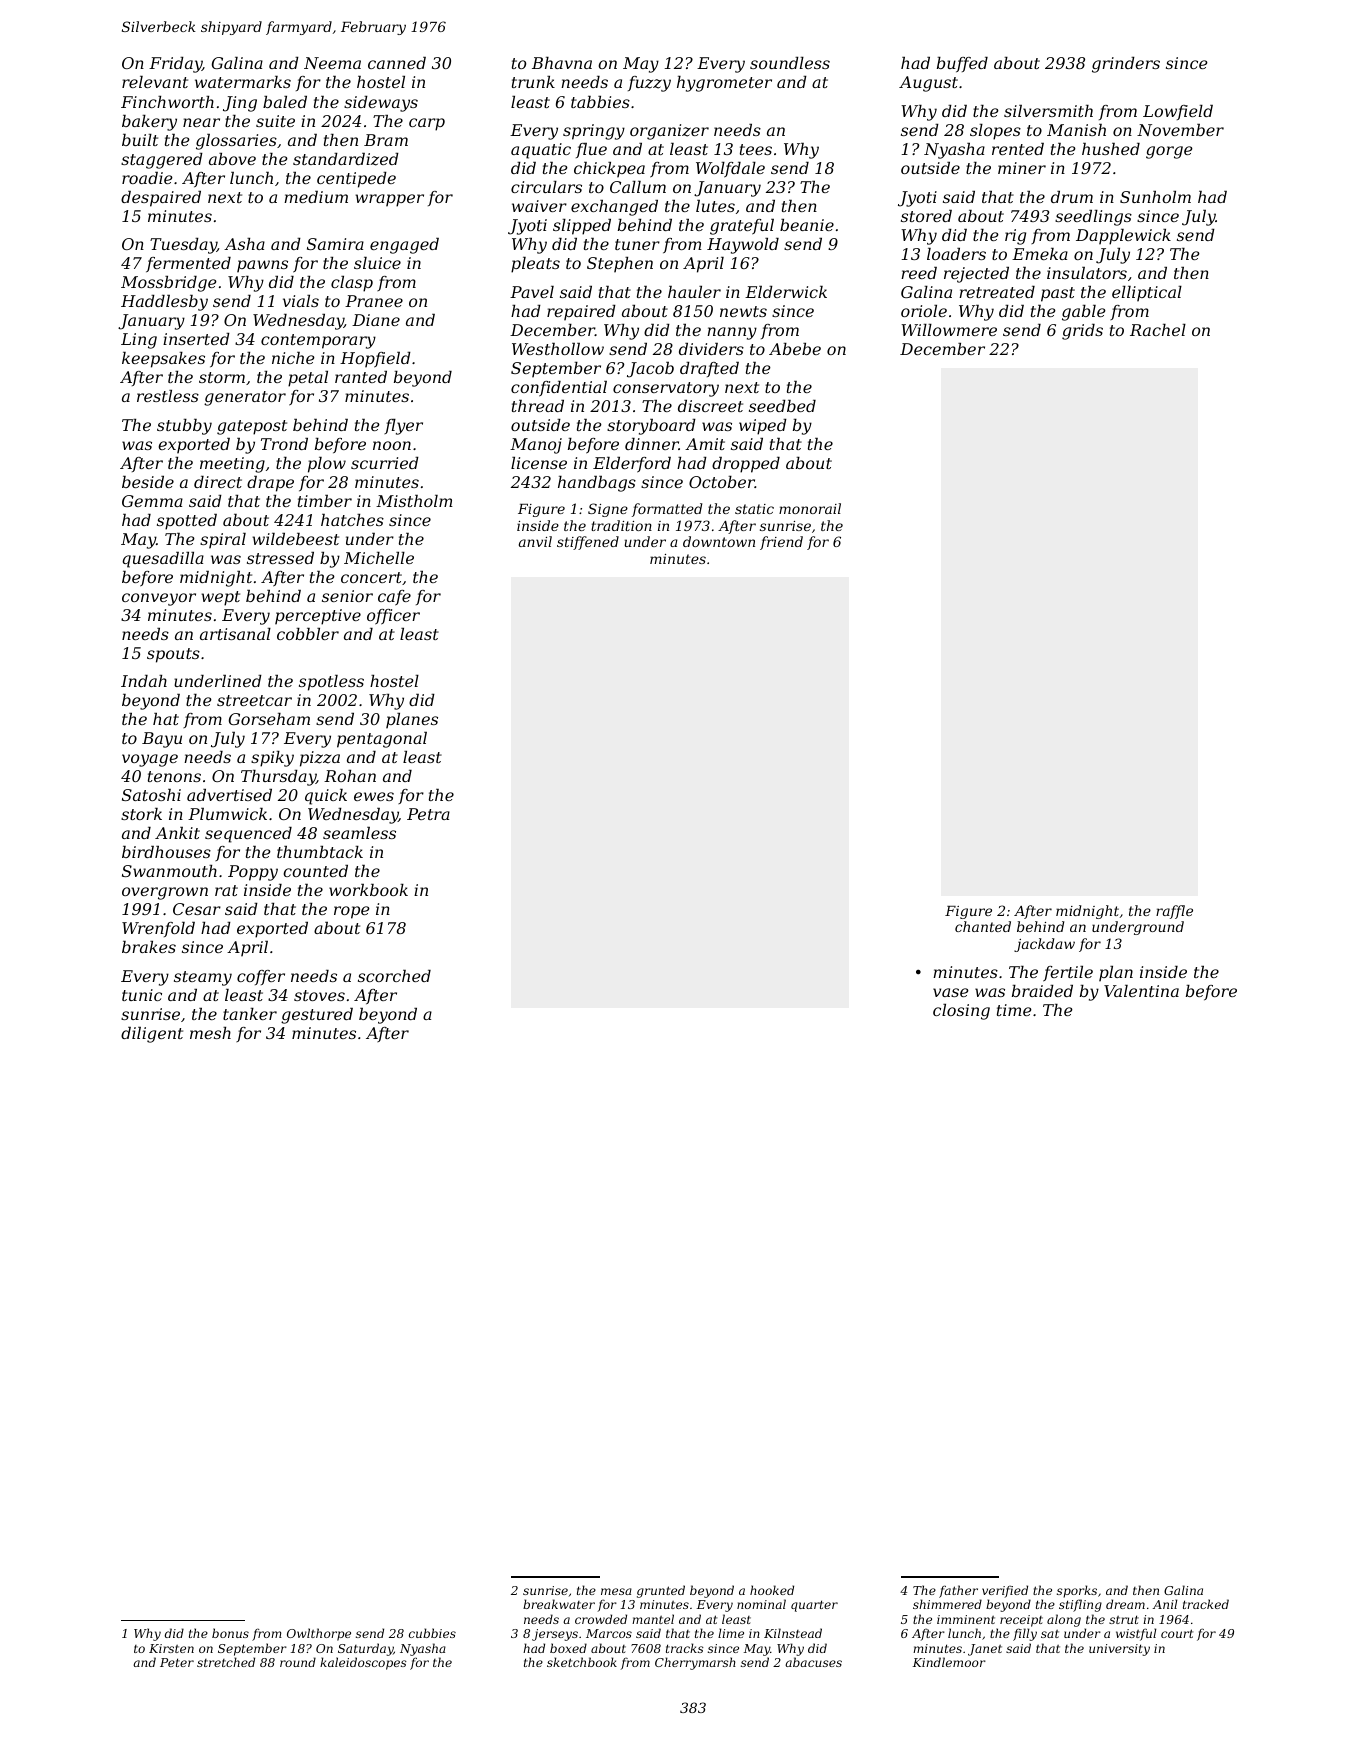  I want to click on cubbies, so click(432, 1633).
